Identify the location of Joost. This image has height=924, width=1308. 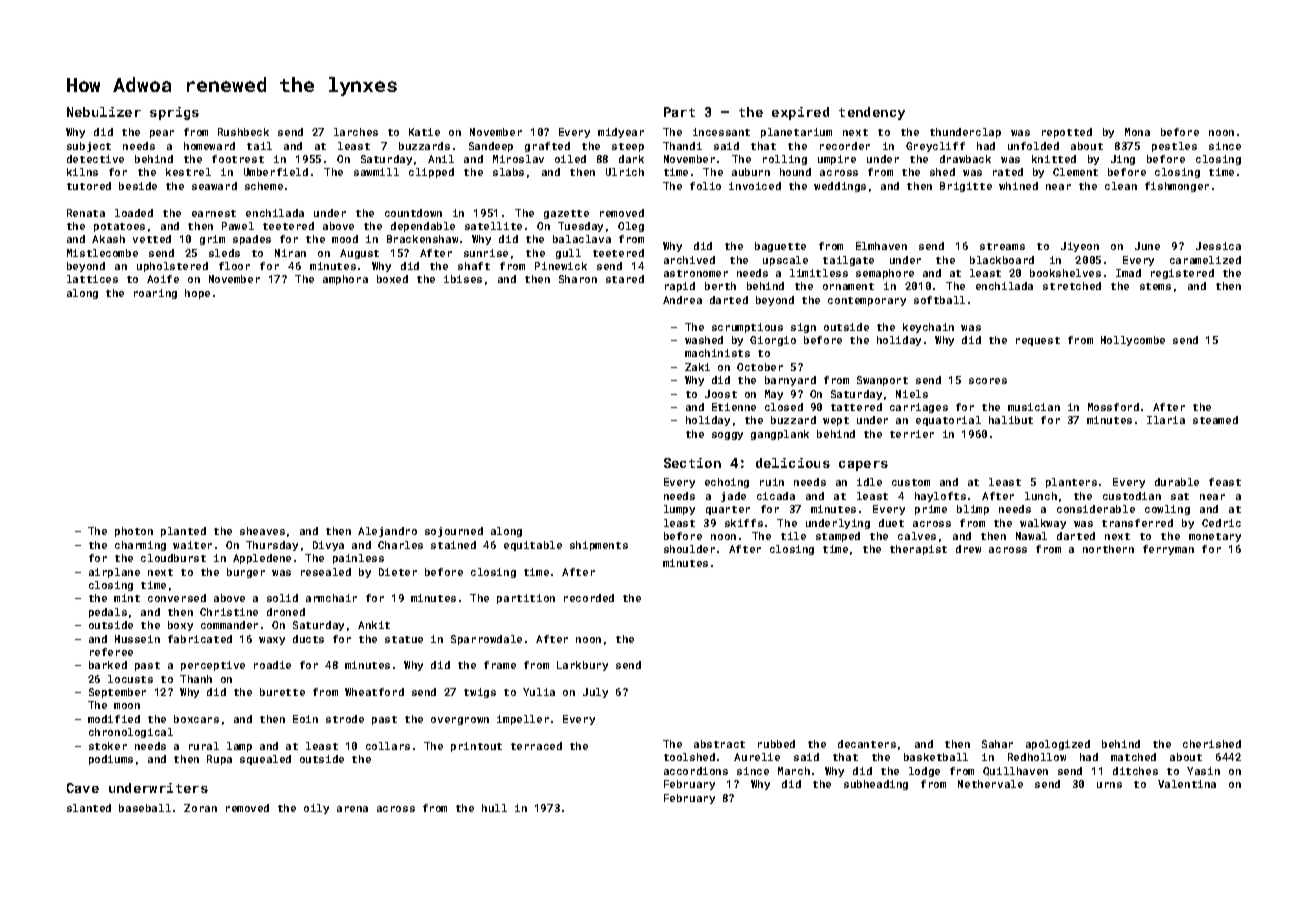
(721, 394).
